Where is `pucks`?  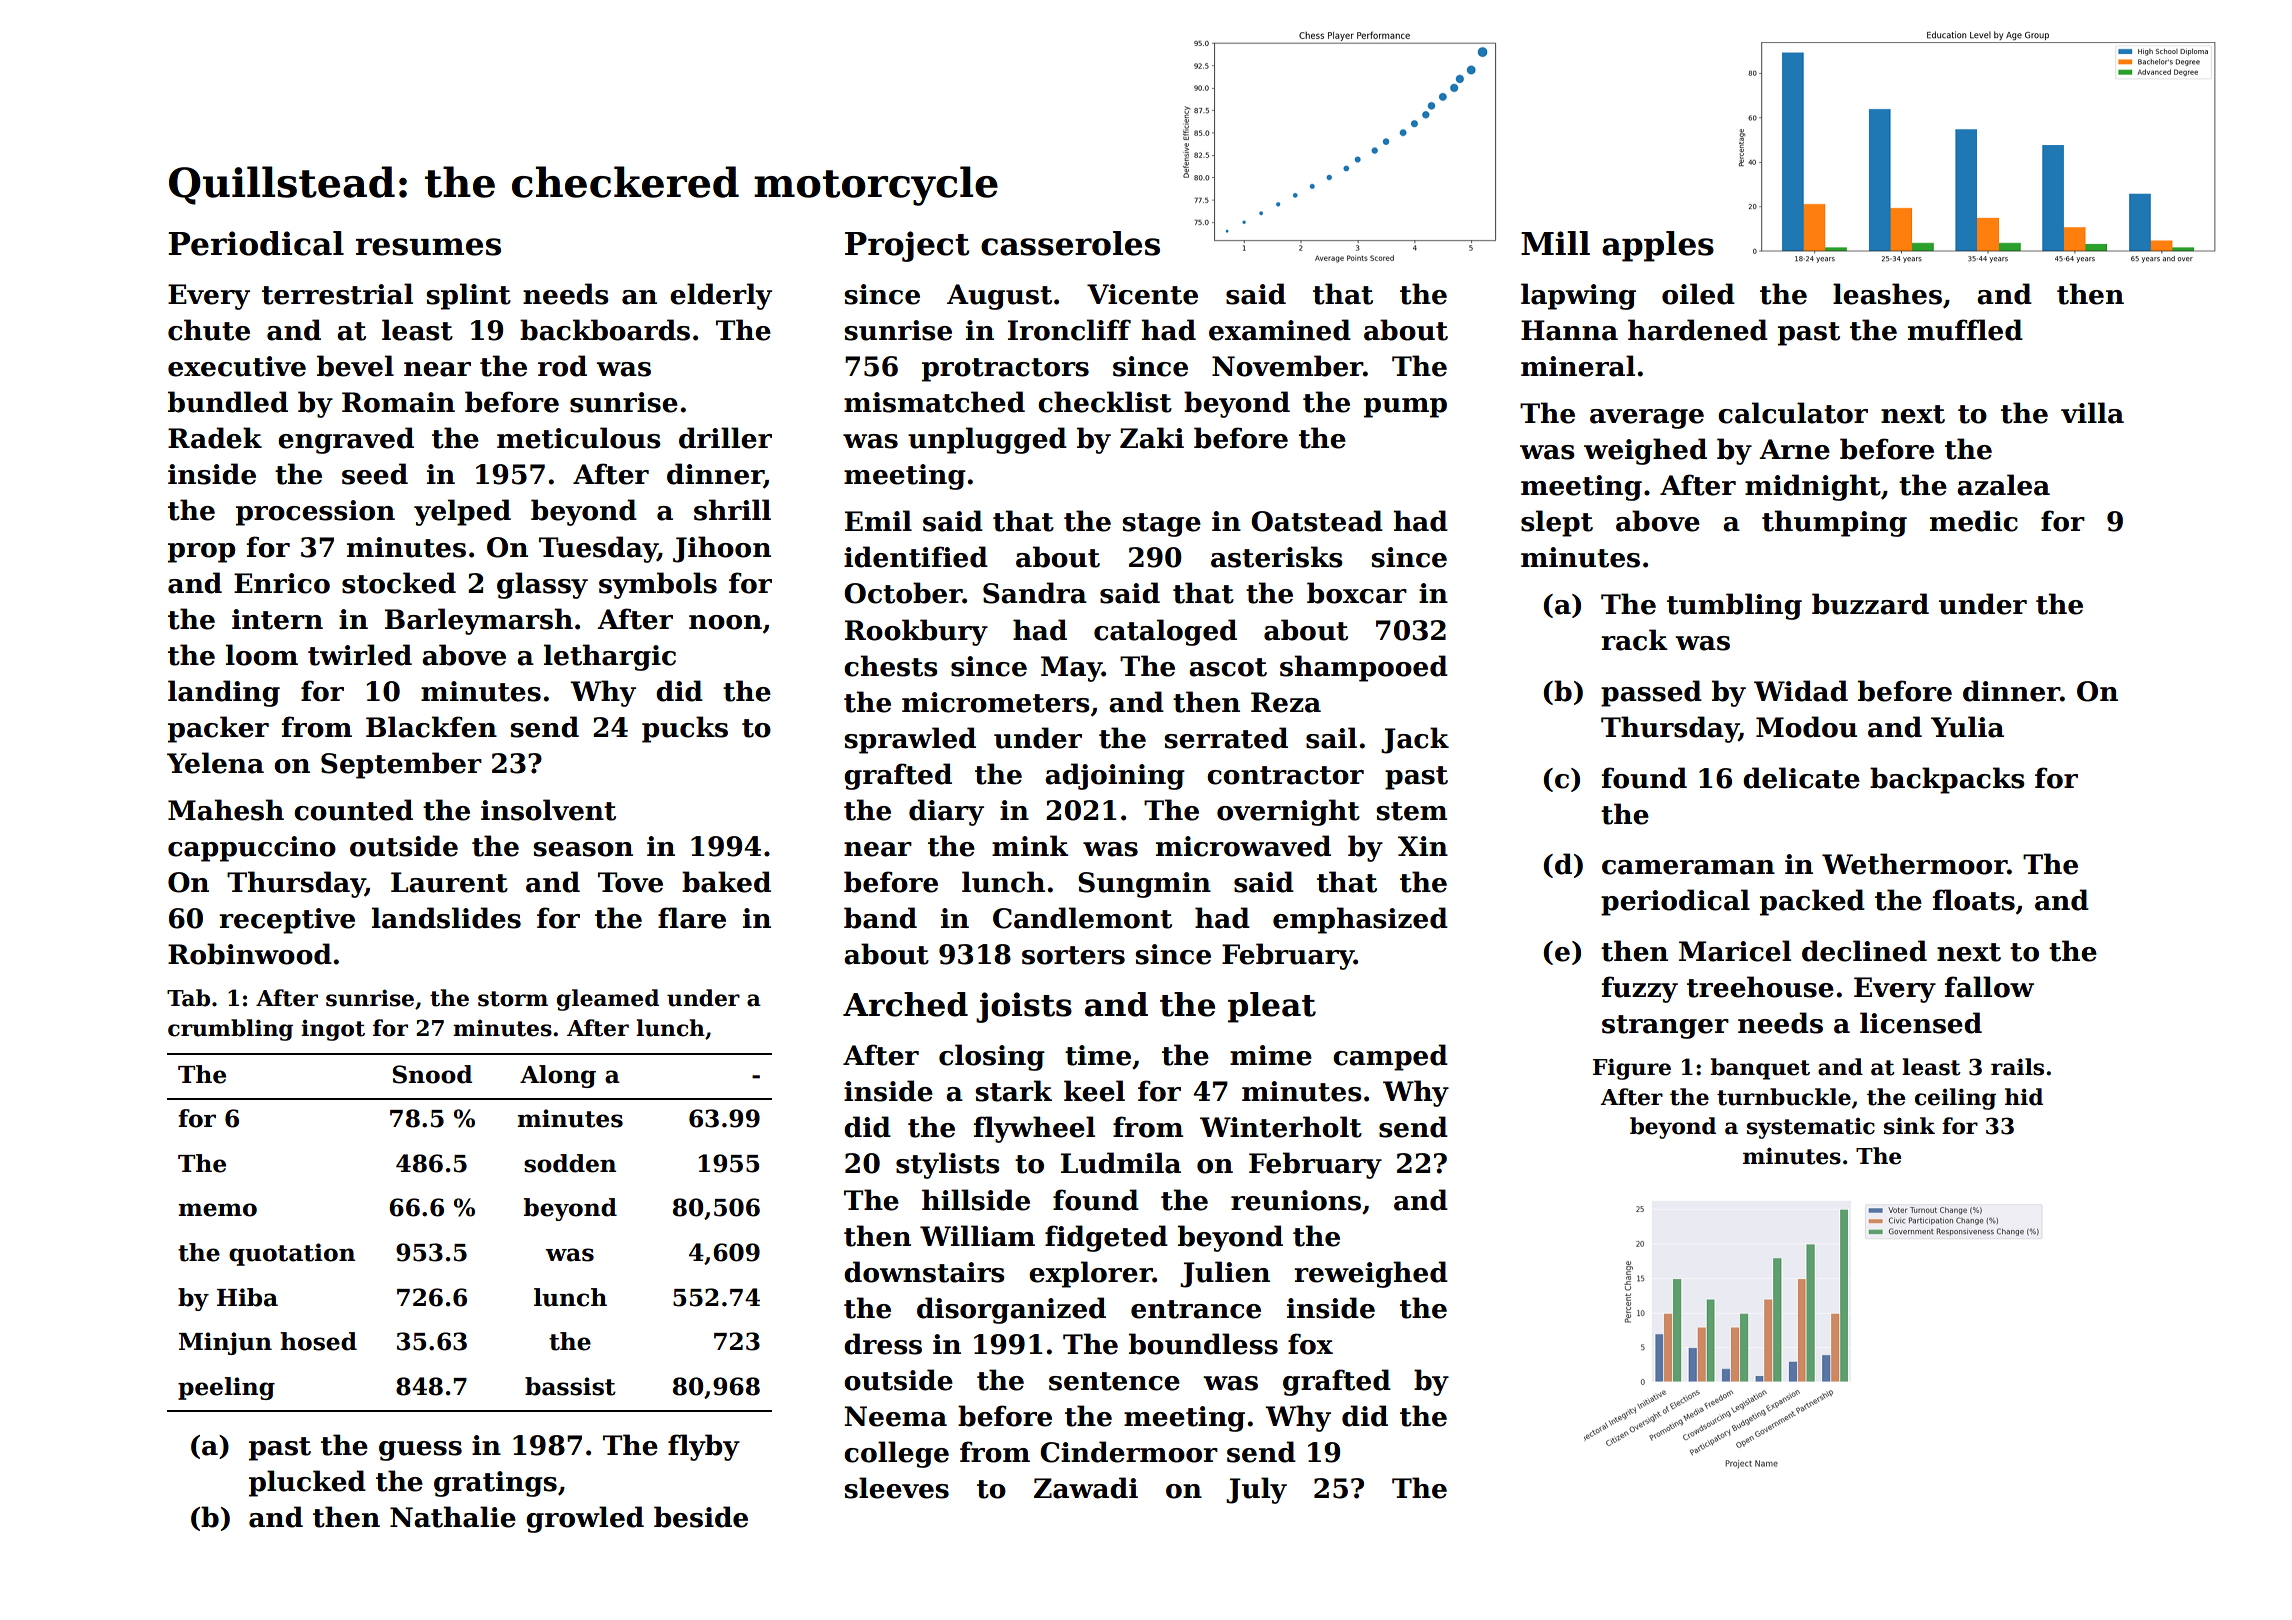
pucks is located at coordinates (685, 729).
